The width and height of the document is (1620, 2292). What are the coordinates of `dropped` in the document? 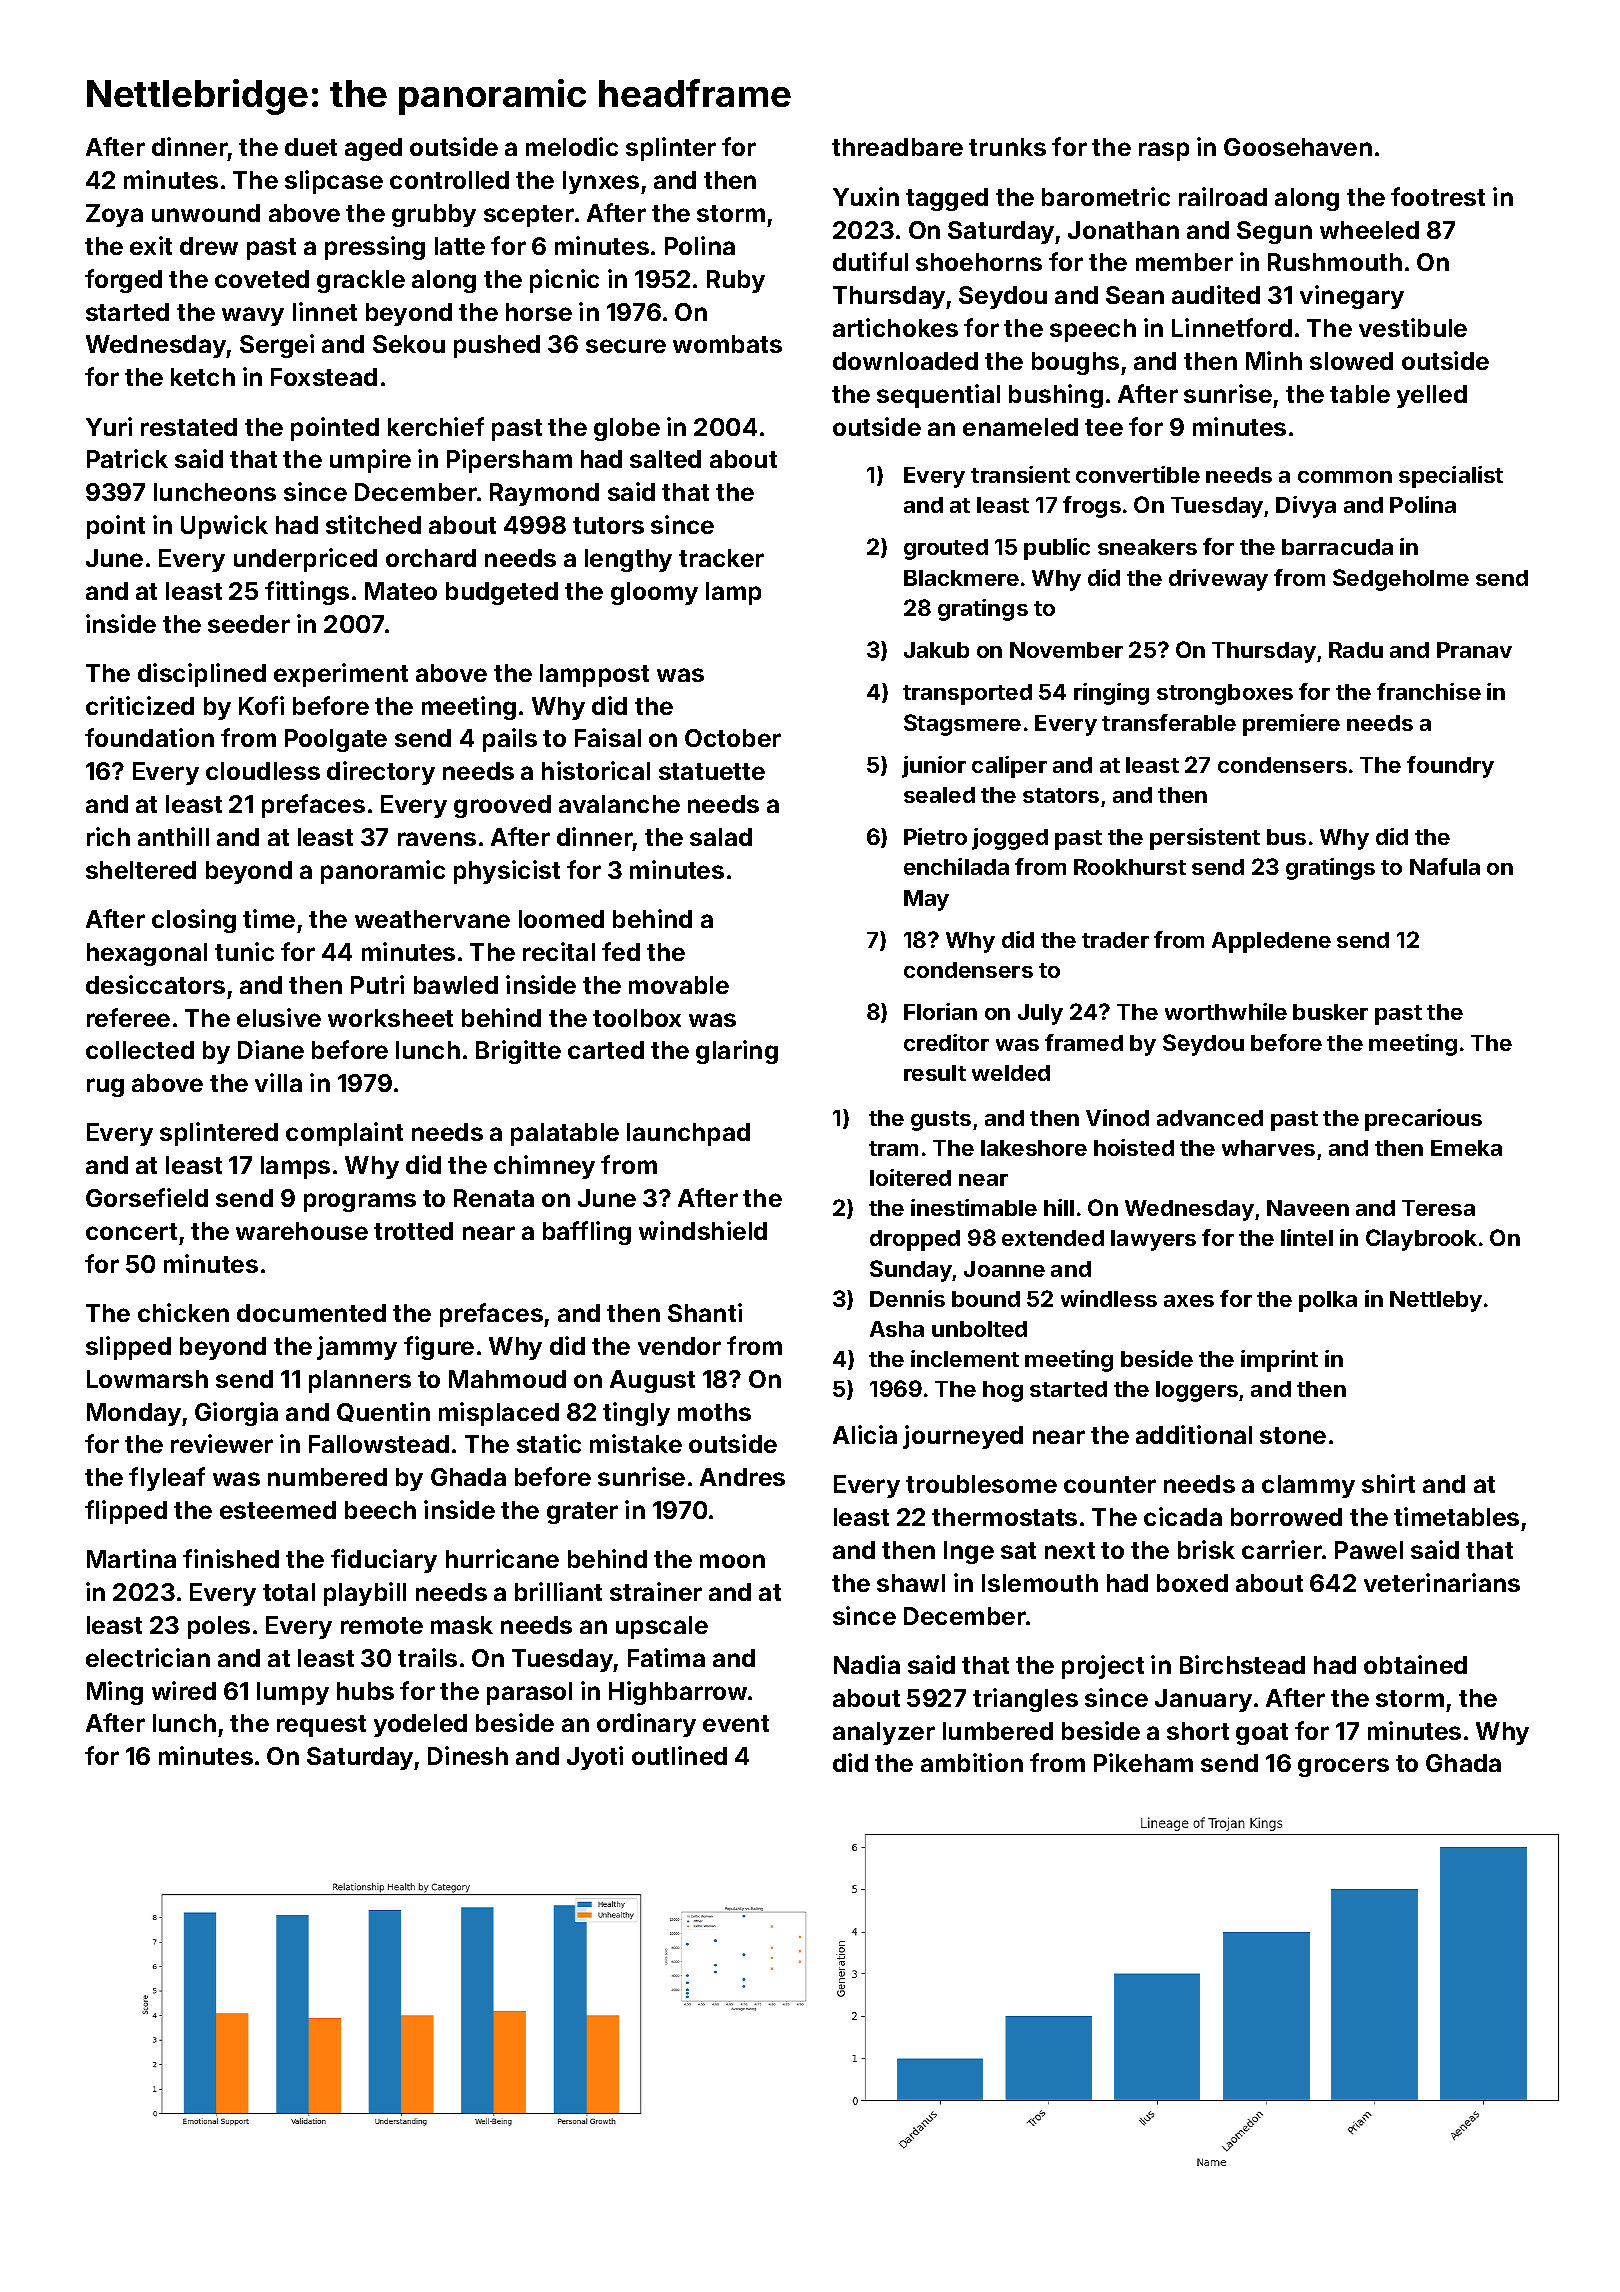 It's located at (915, 1240).
